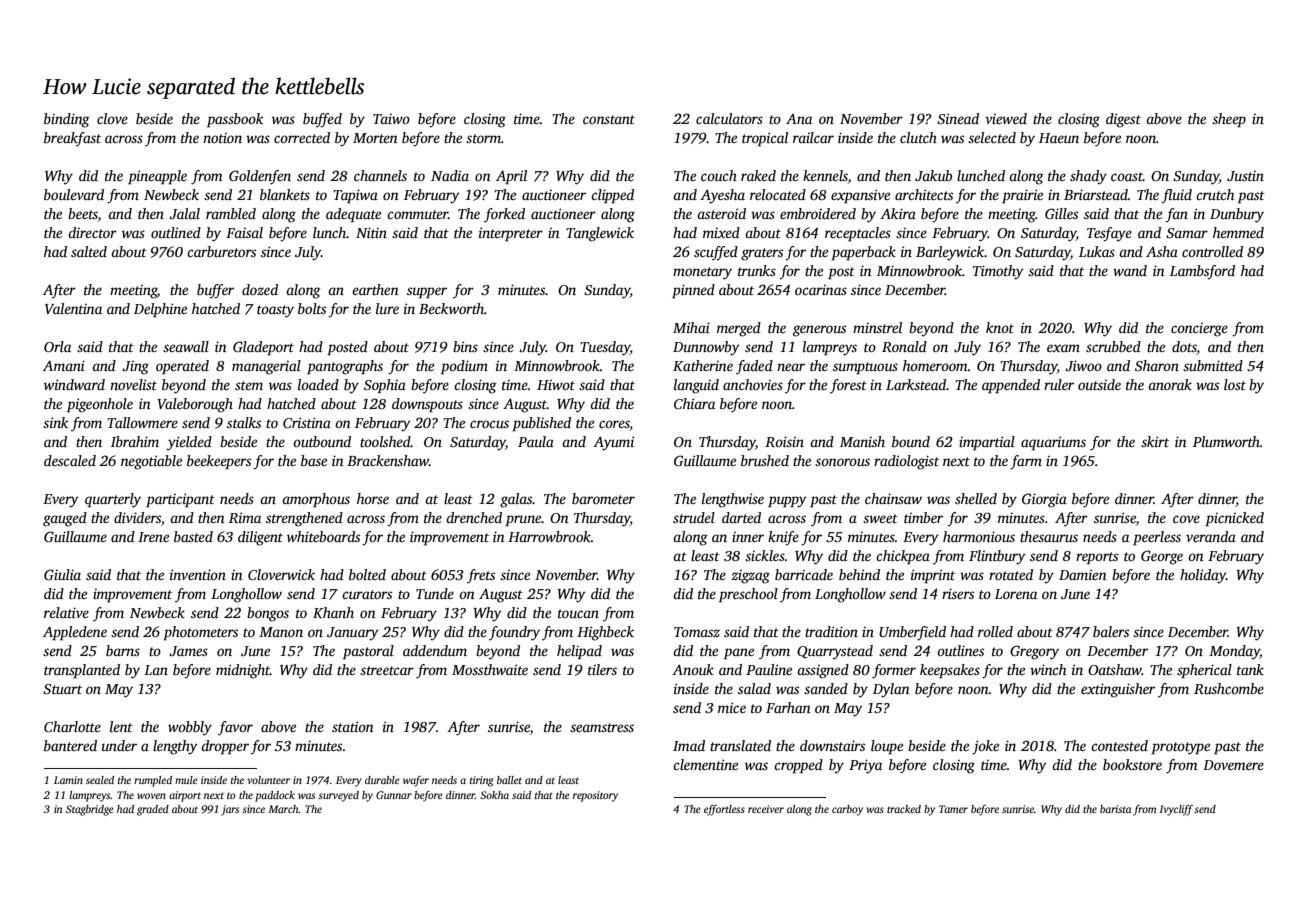 The image size is (1308, 924). What do you see at coordinates (722, 196) in the image?
I see `Ayesha` at bounding box center [722, 196].
